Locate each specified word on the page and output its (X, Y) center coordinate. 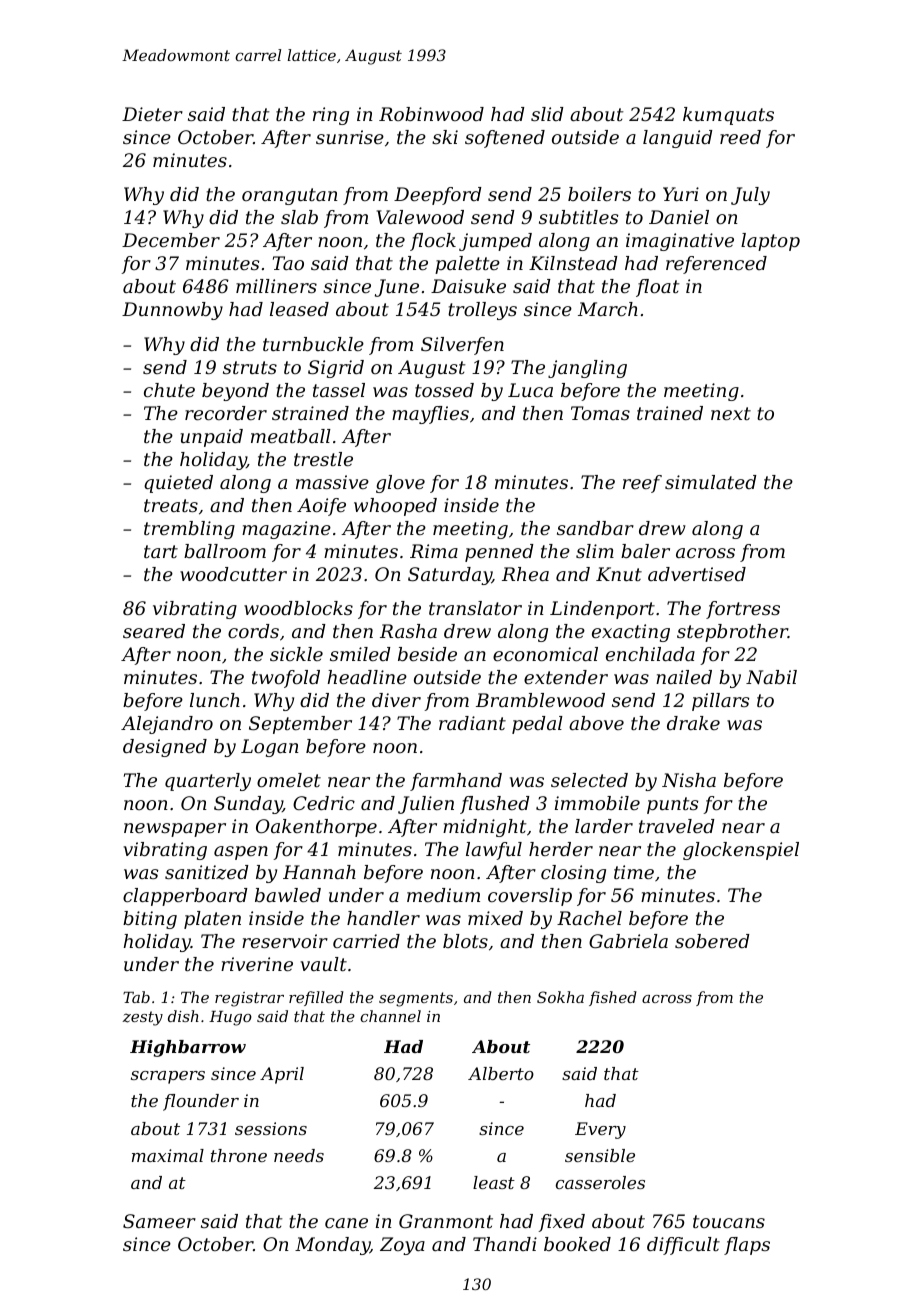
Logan (270, 748)
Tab (136, 997)
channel (390, 1016)
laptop (770, 242)
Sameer (159, 1221)
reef (642, 484)
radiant (472, 723)
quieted (178, 484)
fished (613, 998)
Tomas (600, 413)
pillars (720, 702)
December (171, 240)
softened (505, 139)
